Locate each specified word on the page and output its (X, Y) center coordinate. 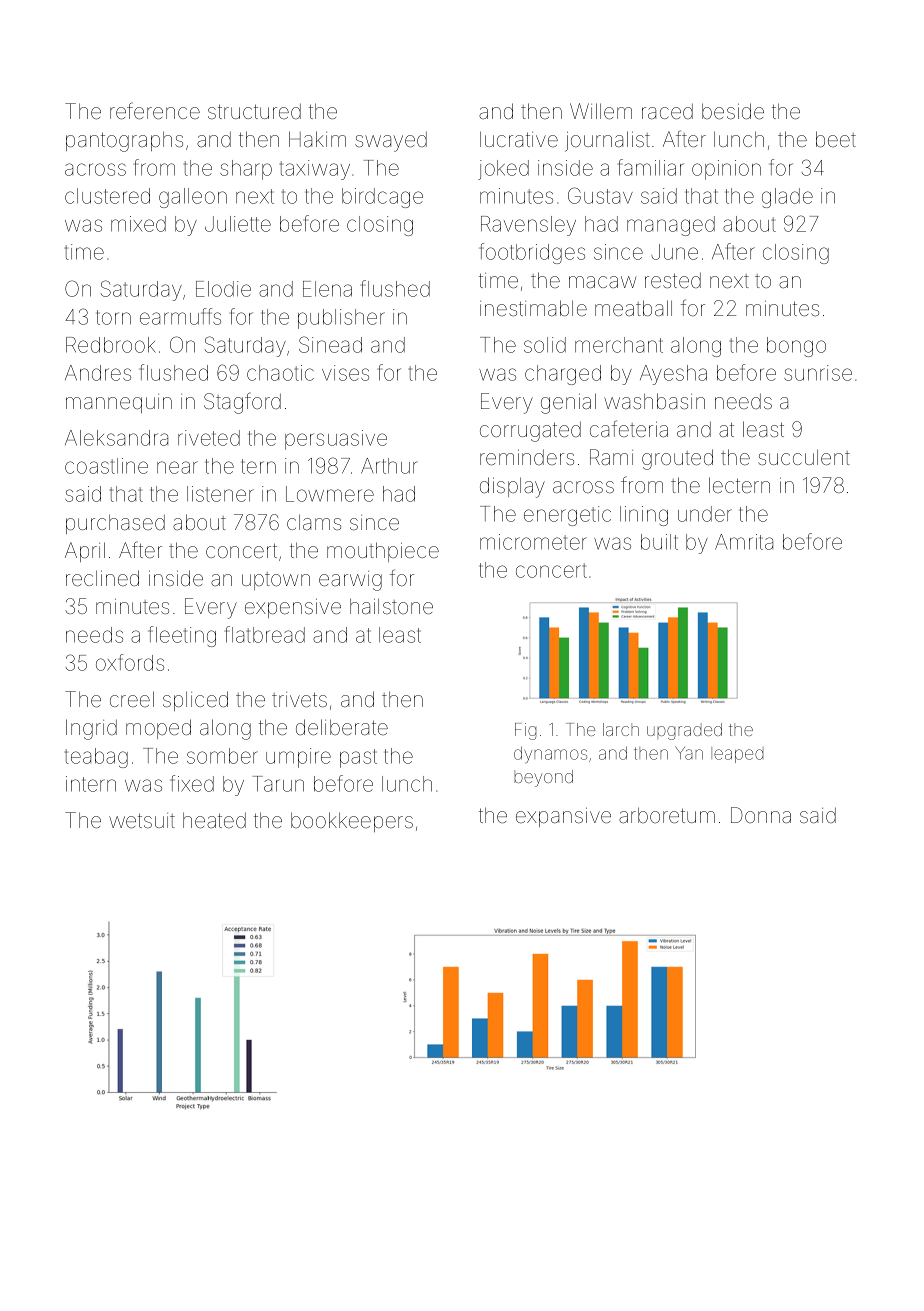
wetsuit (142, 820)
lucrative (519, 139)
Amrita (744, 542)
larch (621, 729)
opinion (726, 170)
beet (836, 139)
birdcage (382, 198)
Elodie (223, 289)
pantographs (124, 141)
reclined (102, 578)
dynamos (550, 754)
